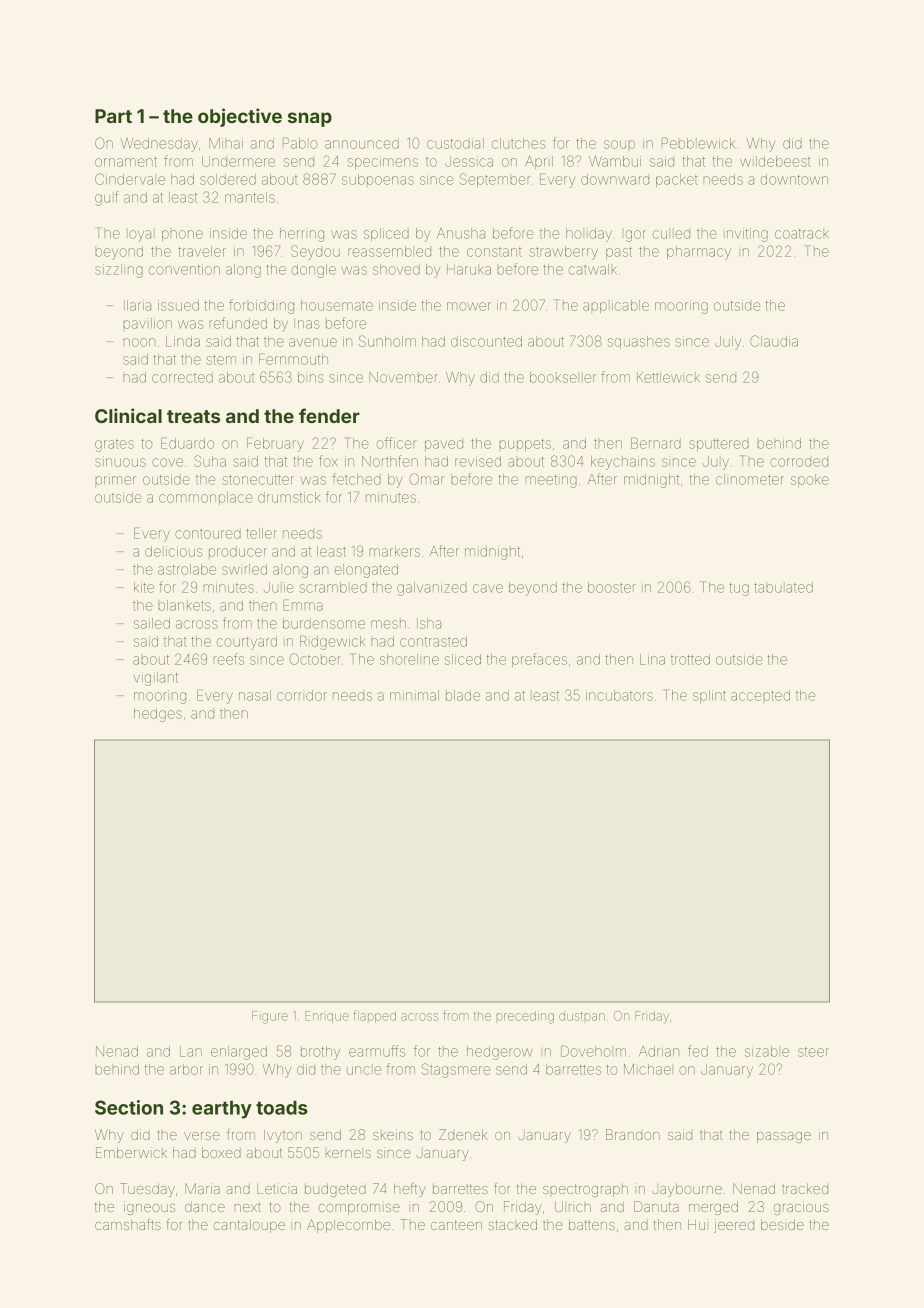 This page has width=924, height=1308. Describe the element at coordinates (115, 479) in the page. I see `primer` at that location.
